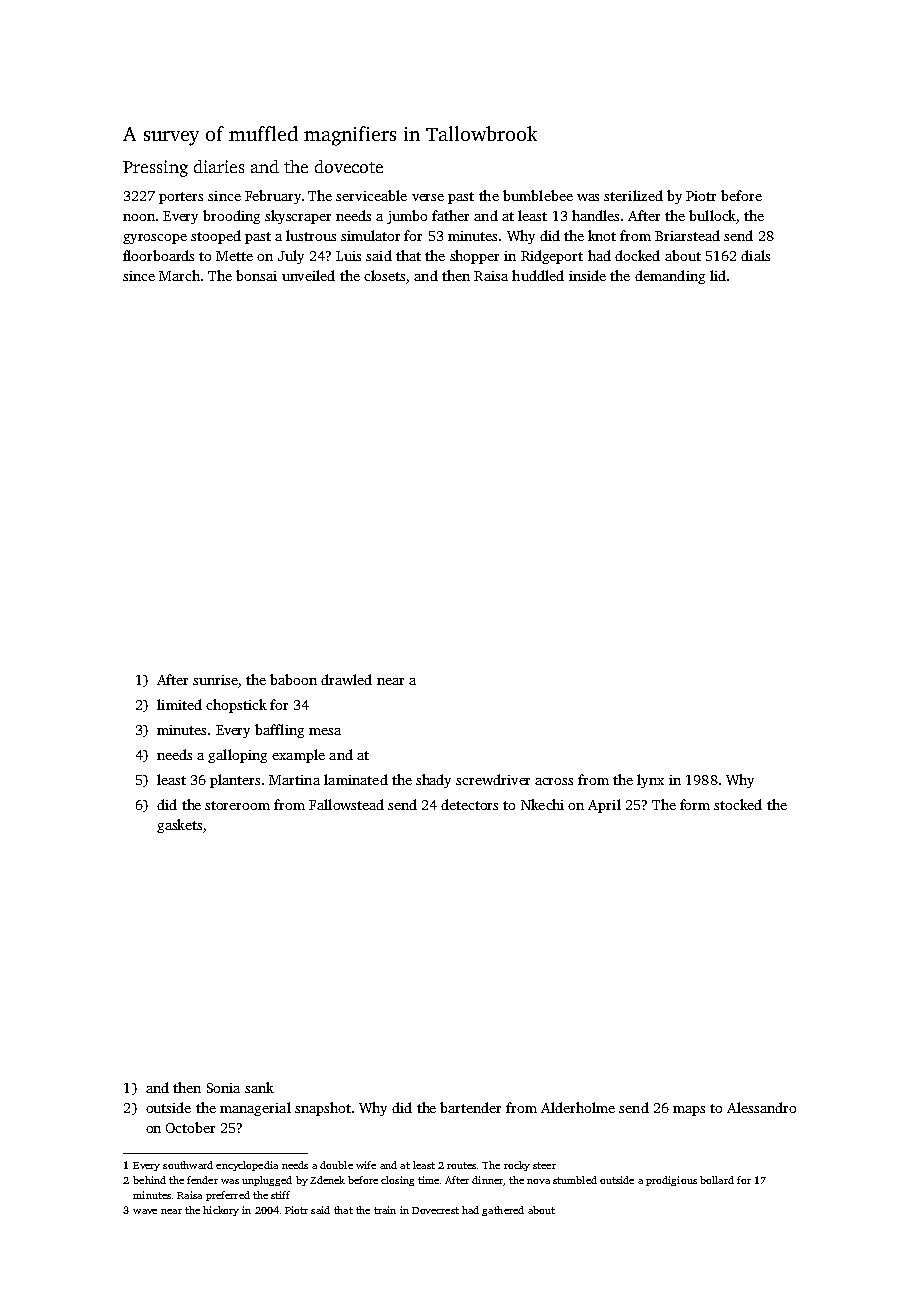 This screenshot has width=924, height=1308. Describe the element at coordinates (155, 168) in the screenshot. I see `Pressing` at that location.
